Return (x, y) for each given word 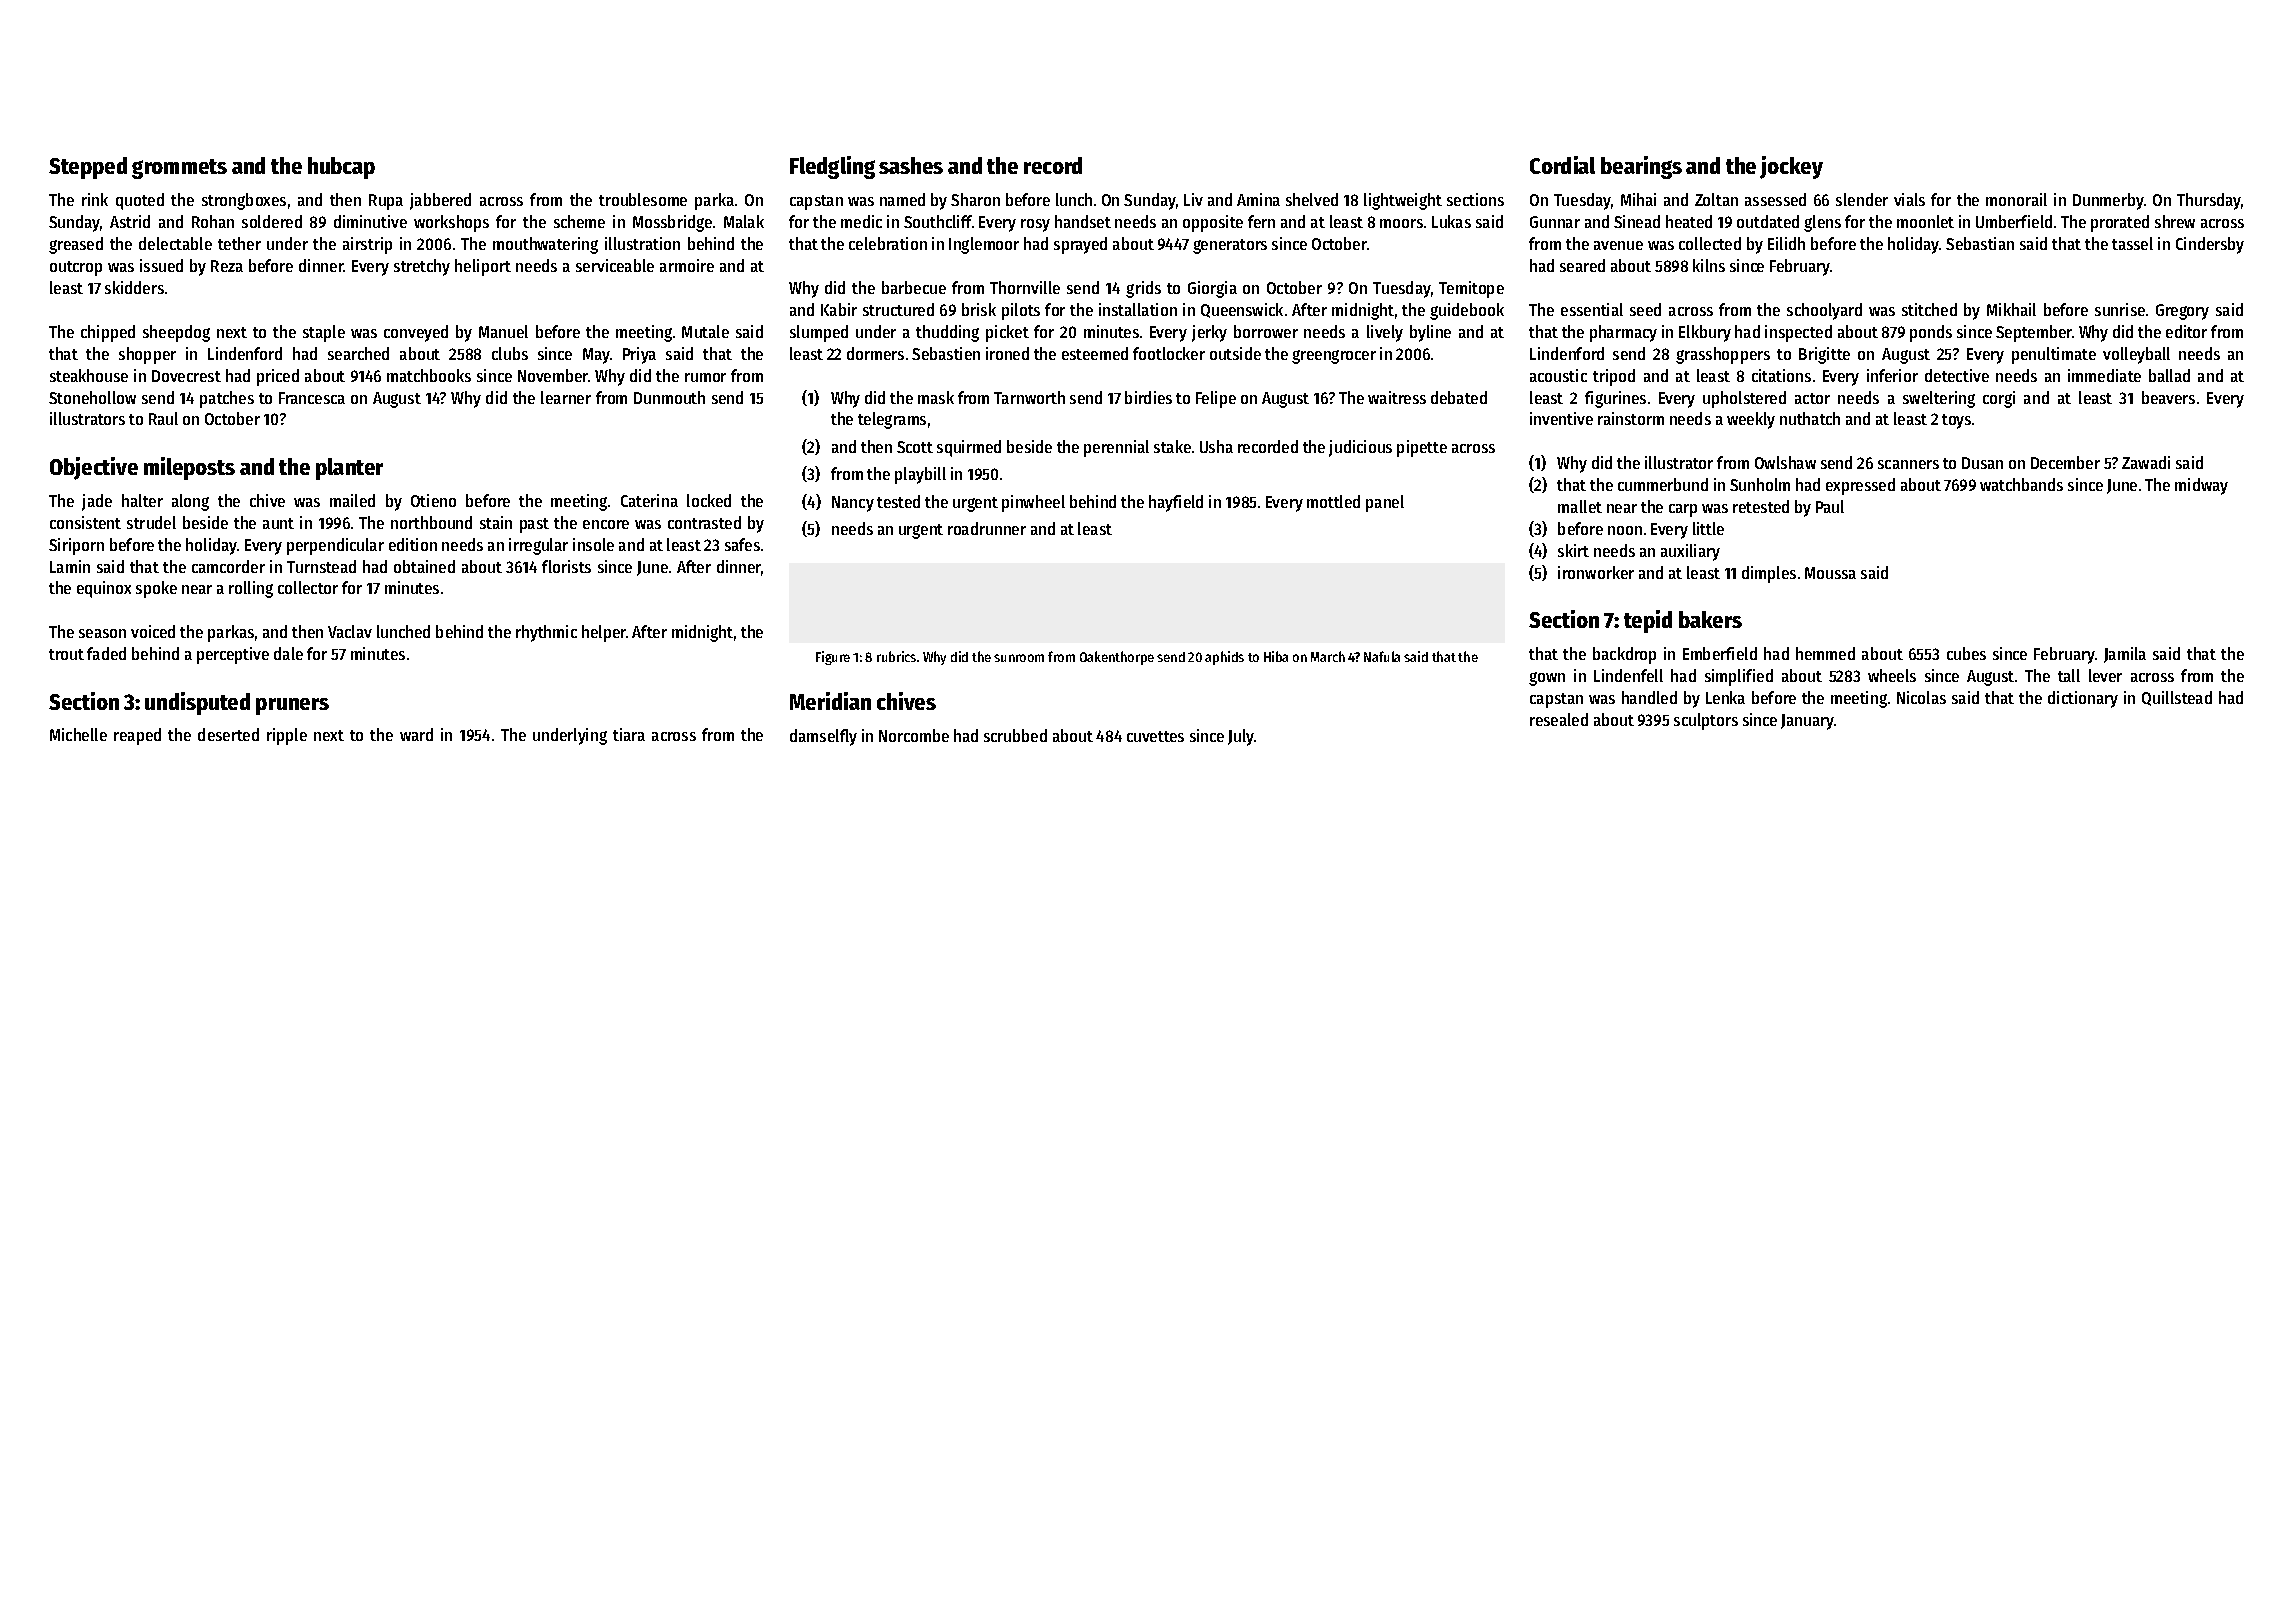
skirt (1573, 550)
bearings (1641, 167)
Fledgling (832, 167)
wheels (1892, 675)
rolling (251, 589)
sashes (911, 165)
